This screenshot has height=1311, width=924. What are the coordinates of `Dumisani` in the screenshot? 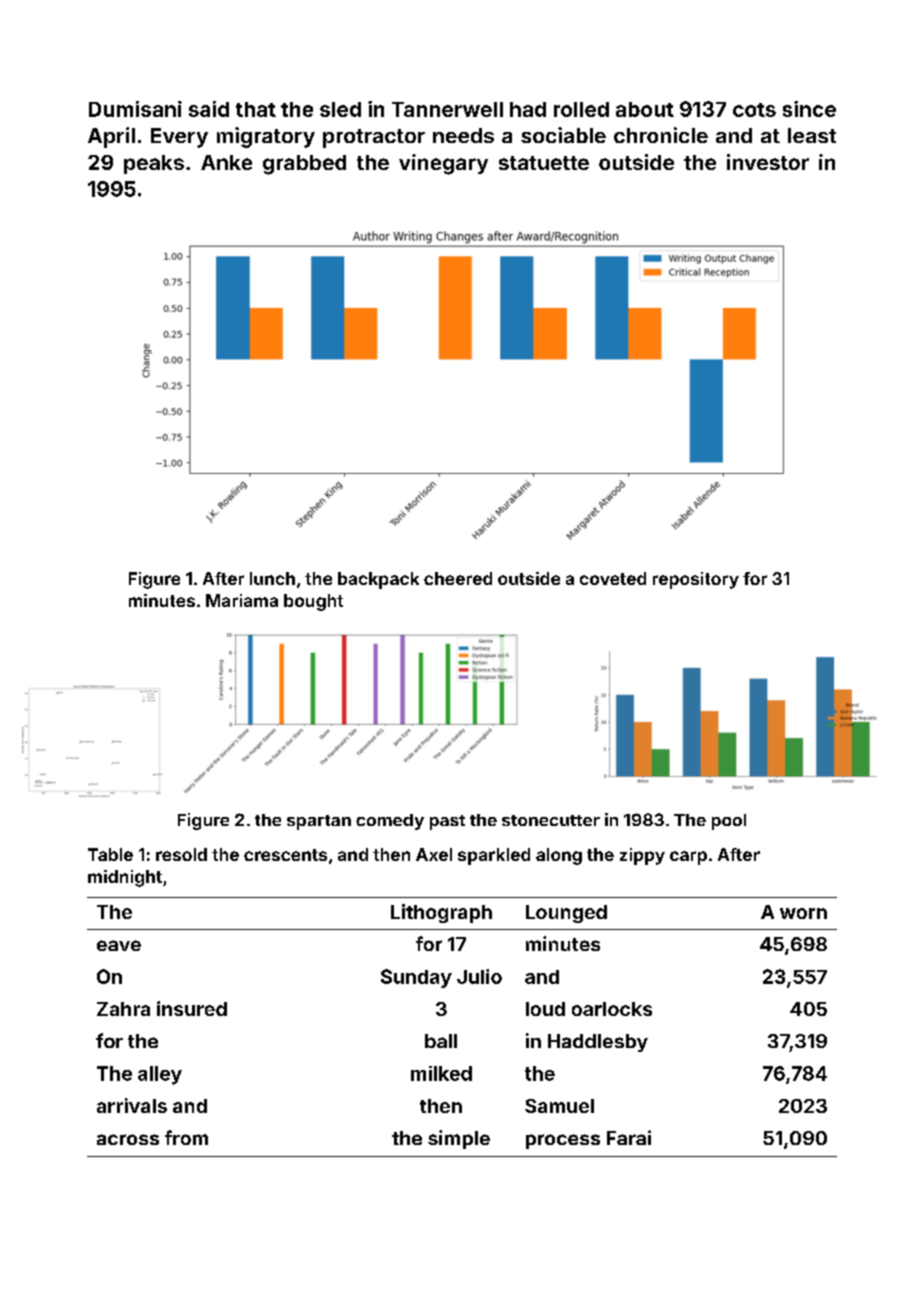 It's located at (135, 109).
